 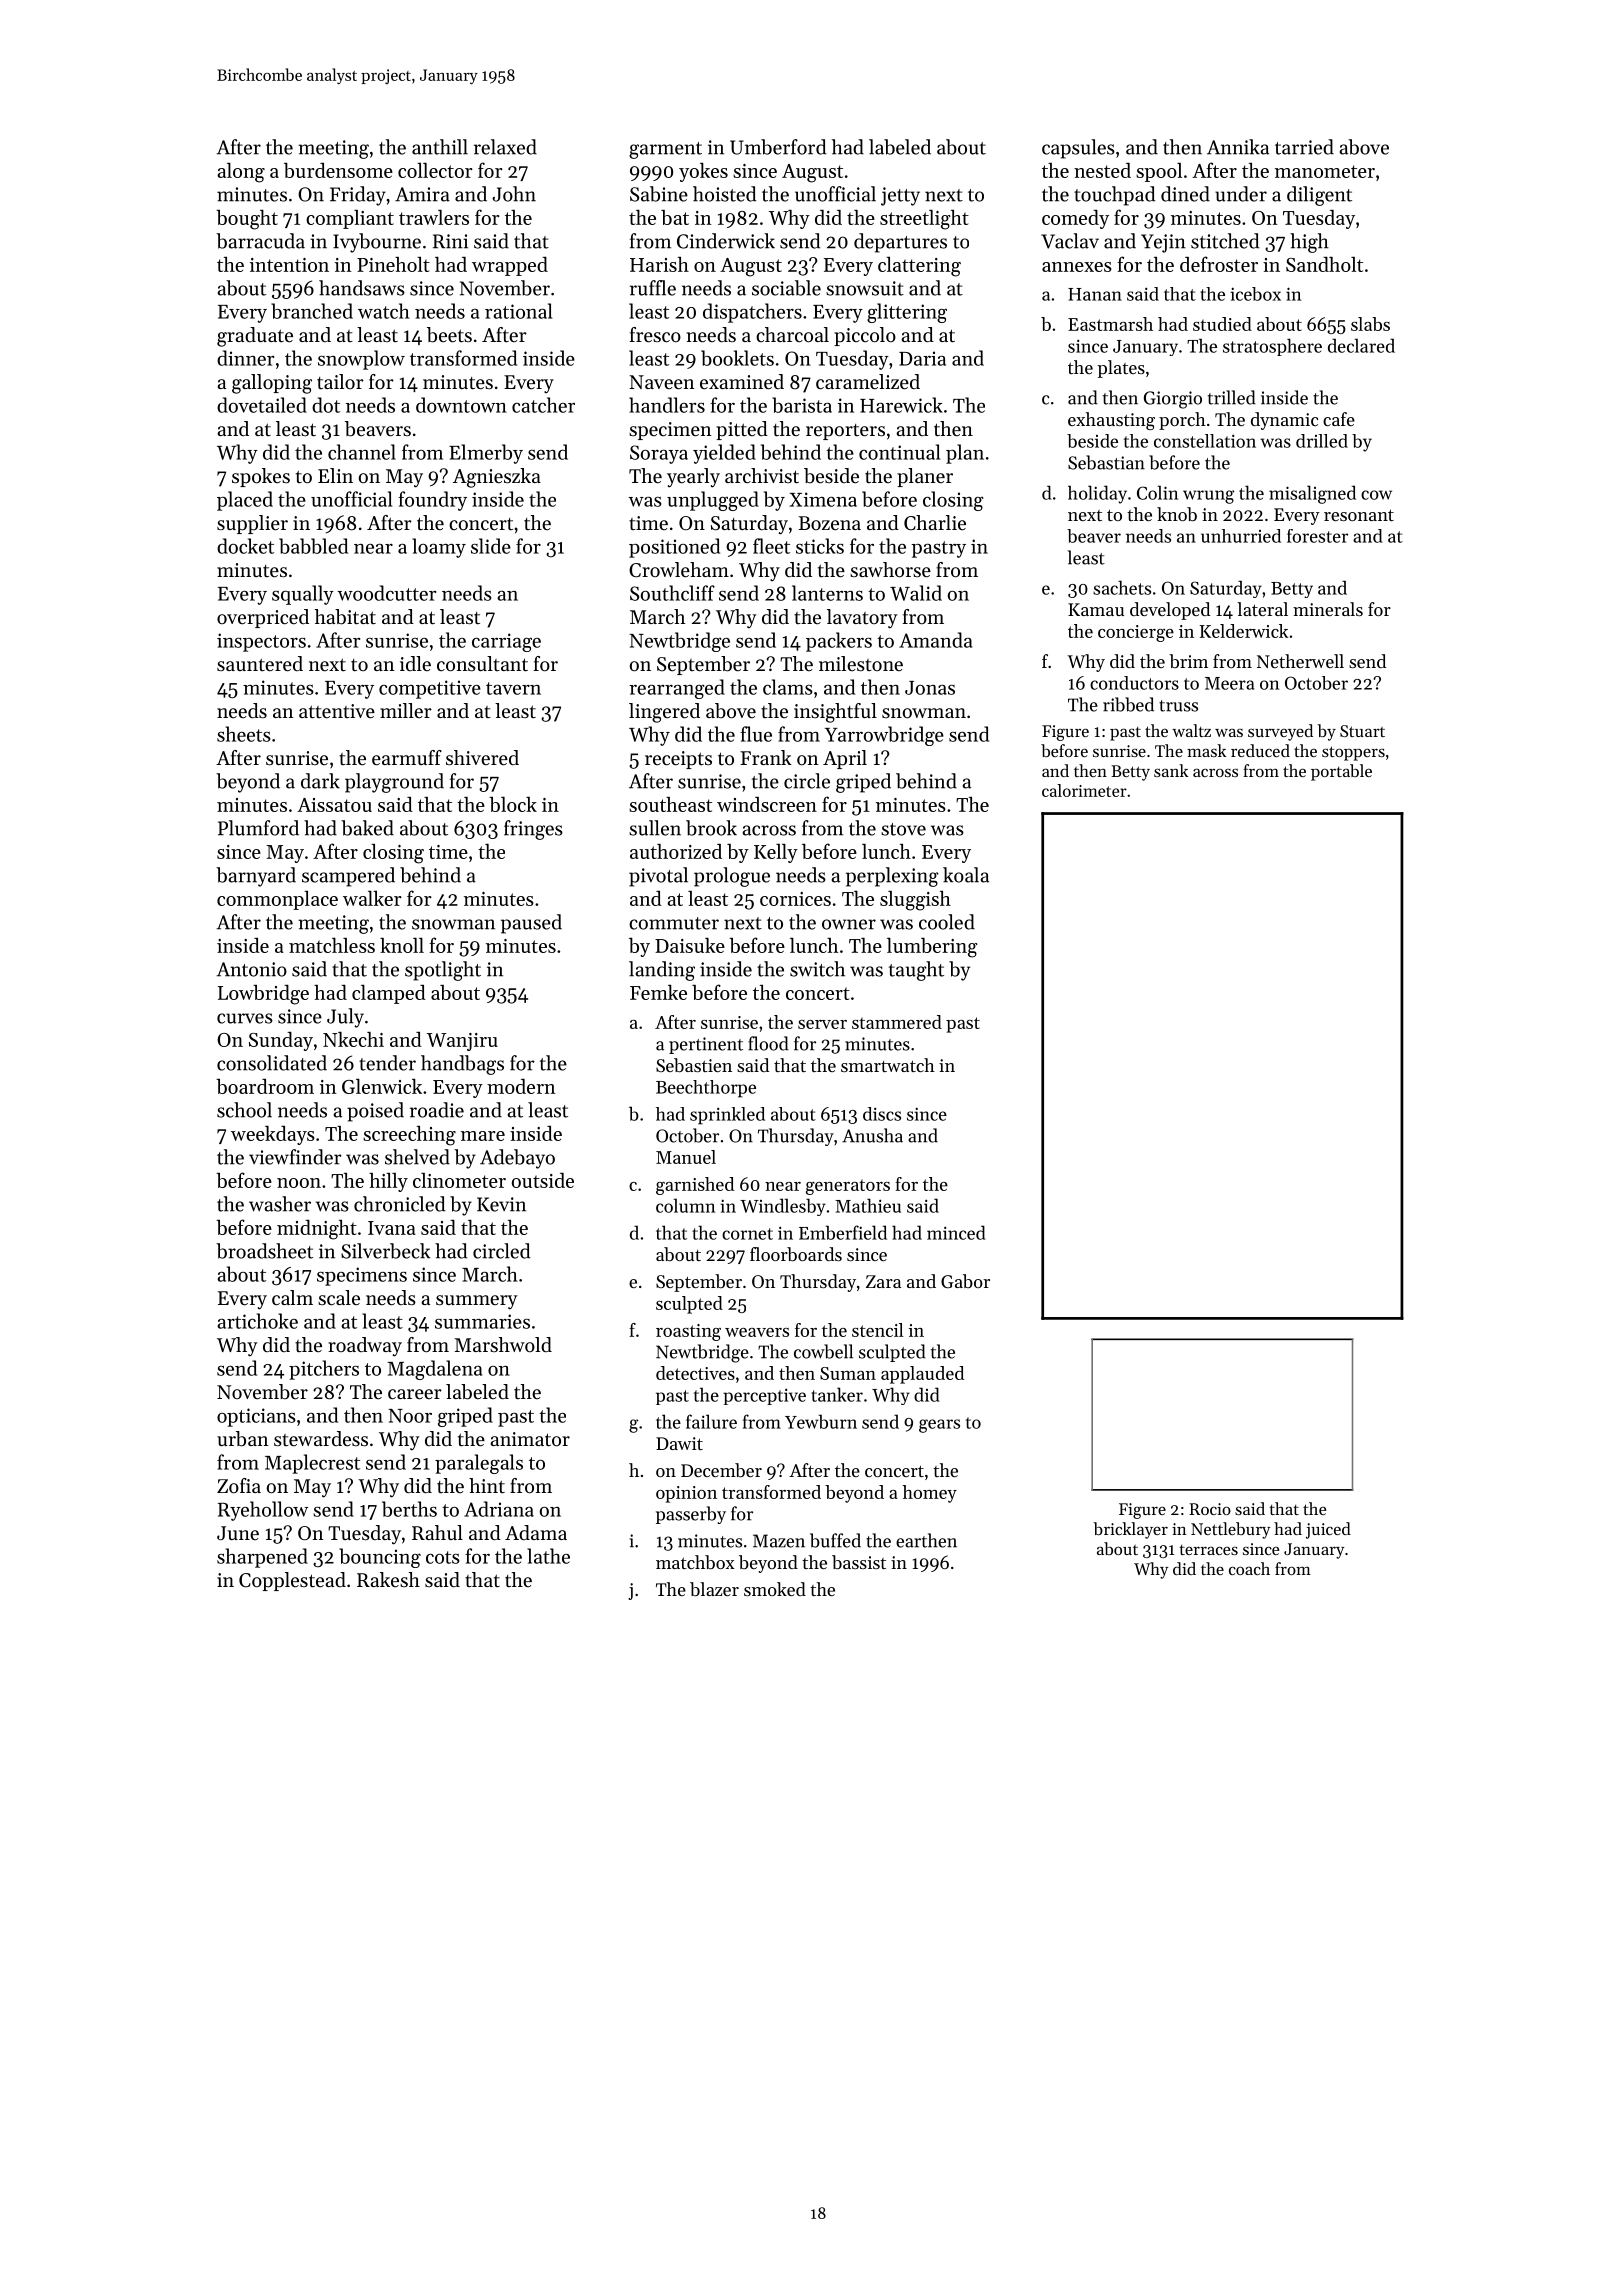 I want to click on intention, so click(x=289, y=265).
